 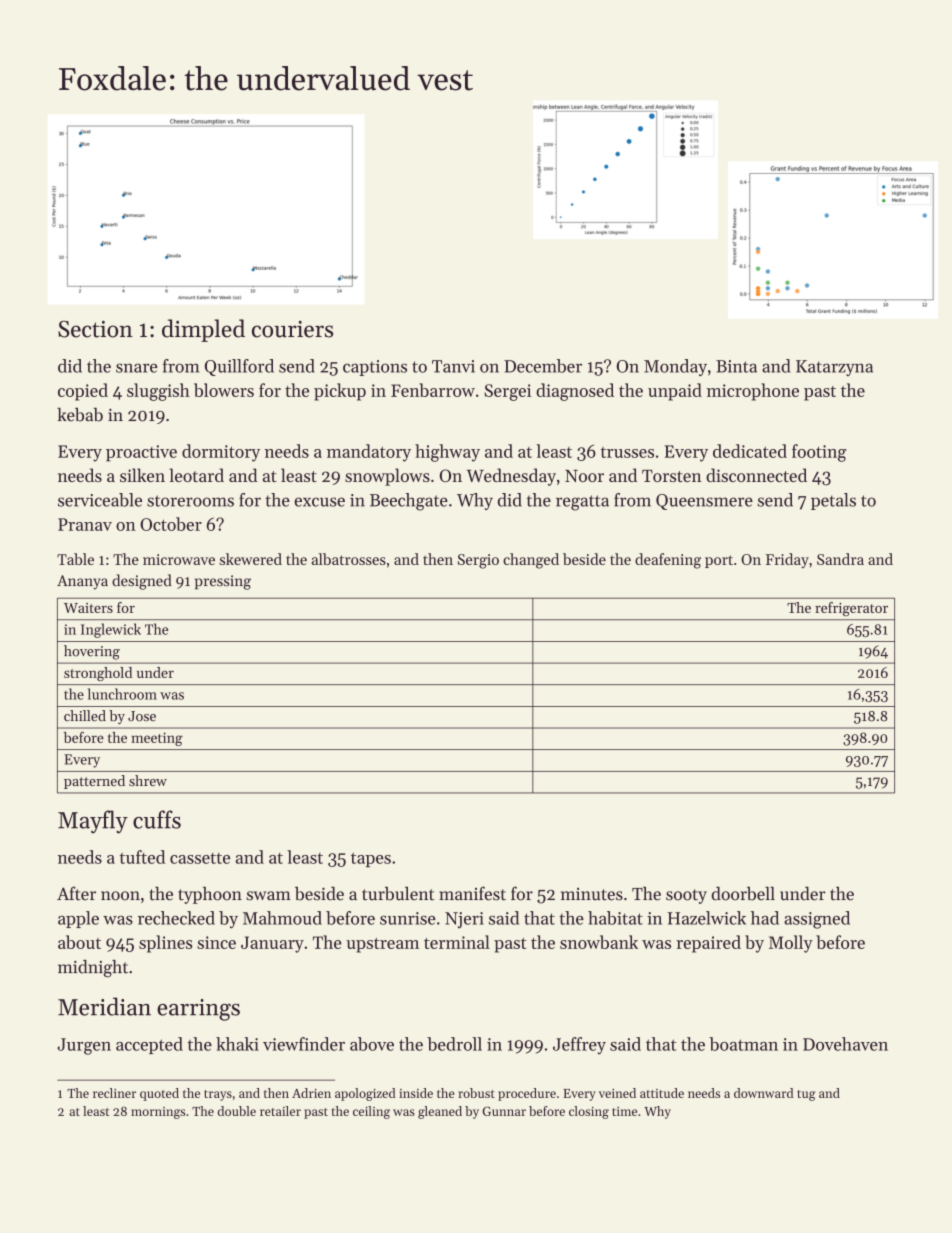 What do you see at coordinates (668, 561) in the page?
I see `deafening` at bounding box center [668, 561].
